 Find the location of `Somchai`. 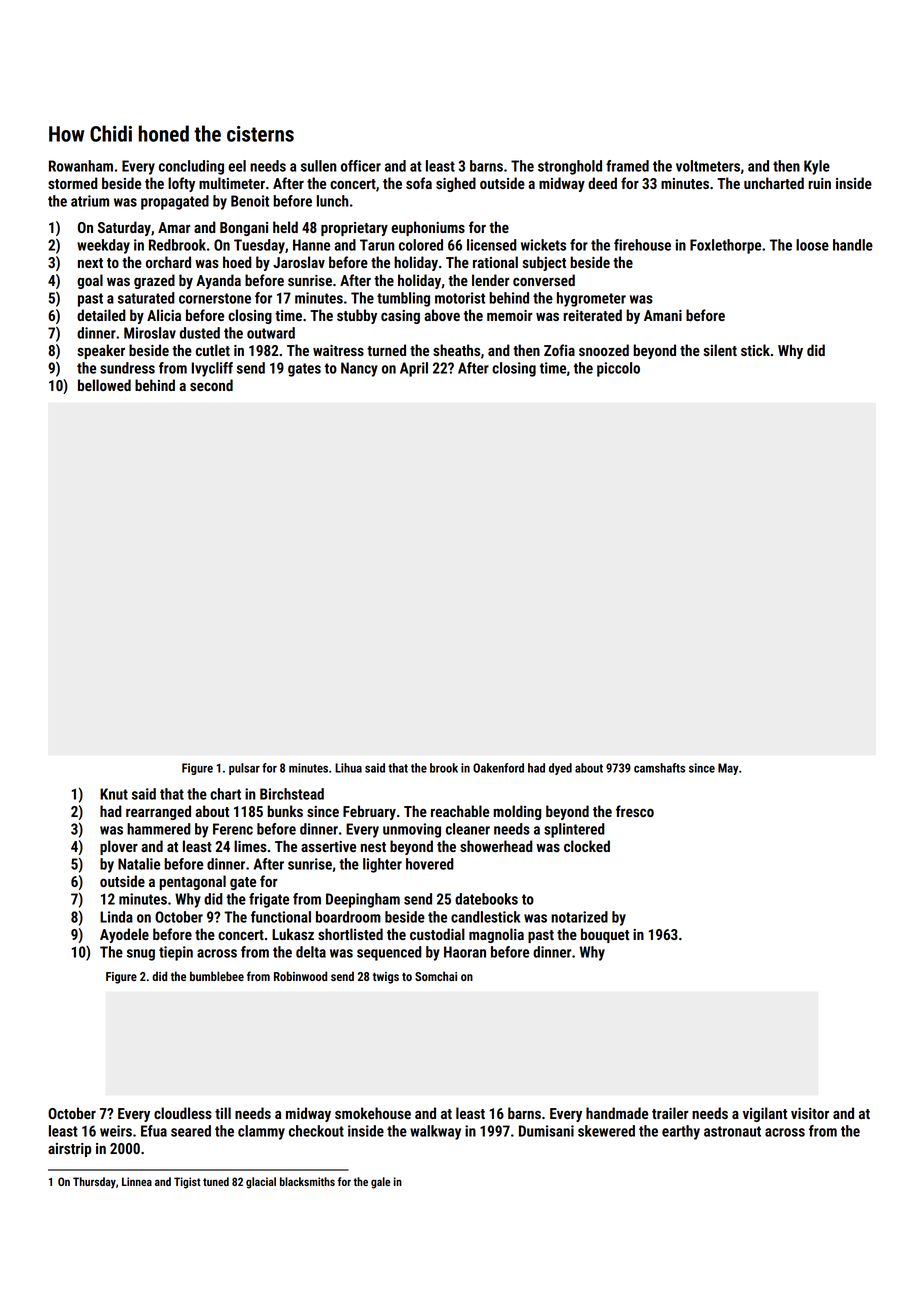

Somchai is located at coordinates (436, 976).
